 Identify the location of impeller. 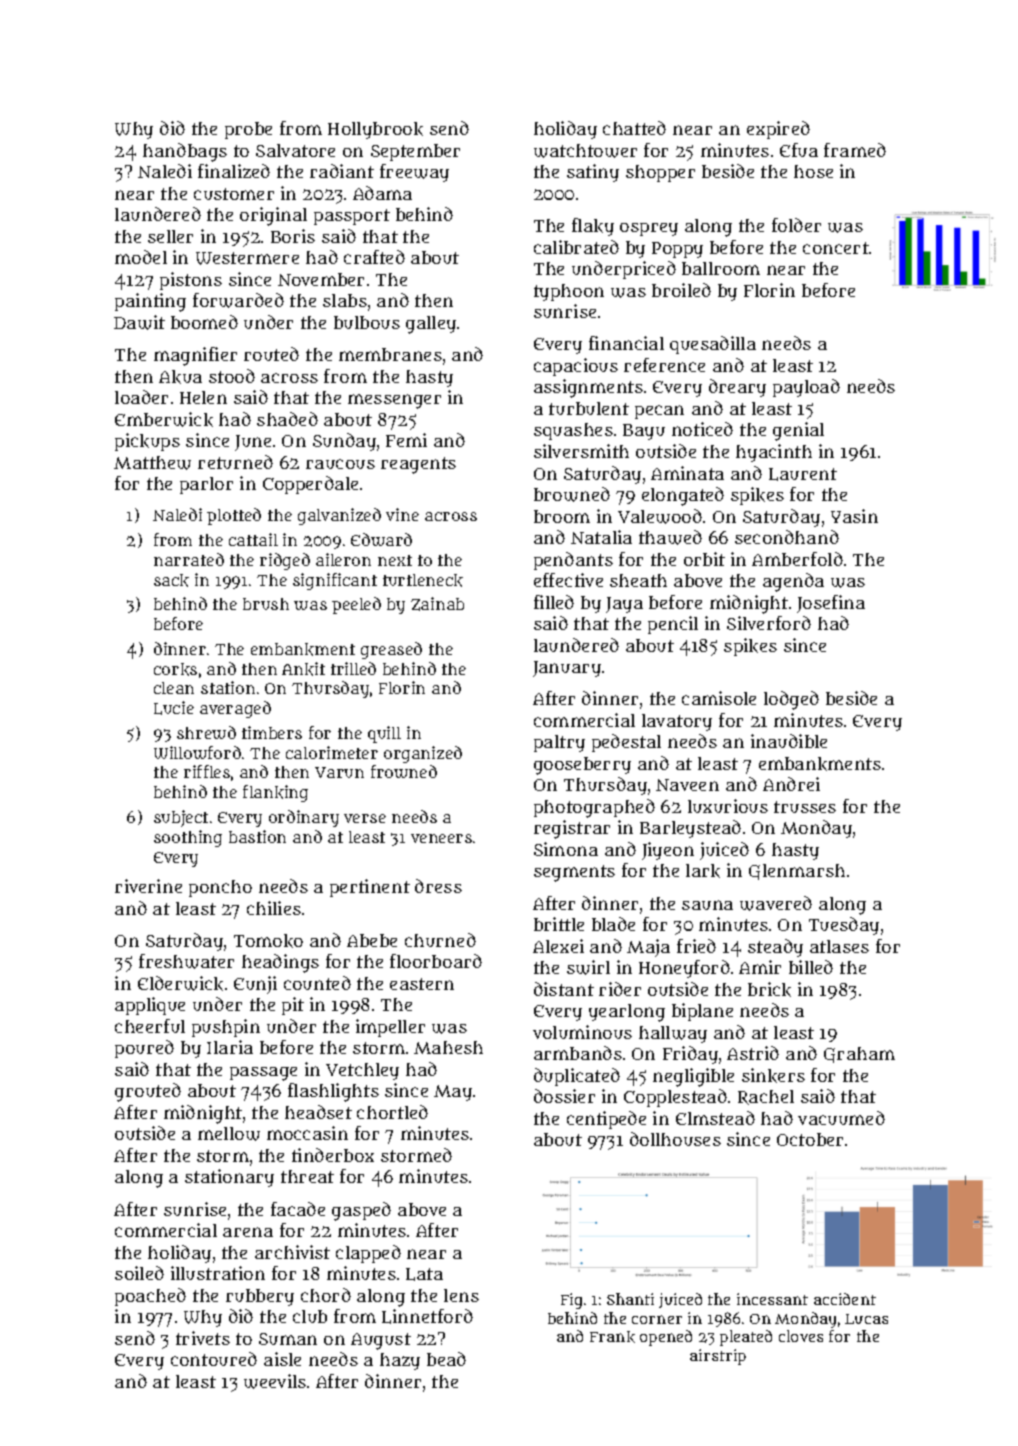
(390, 1028).
